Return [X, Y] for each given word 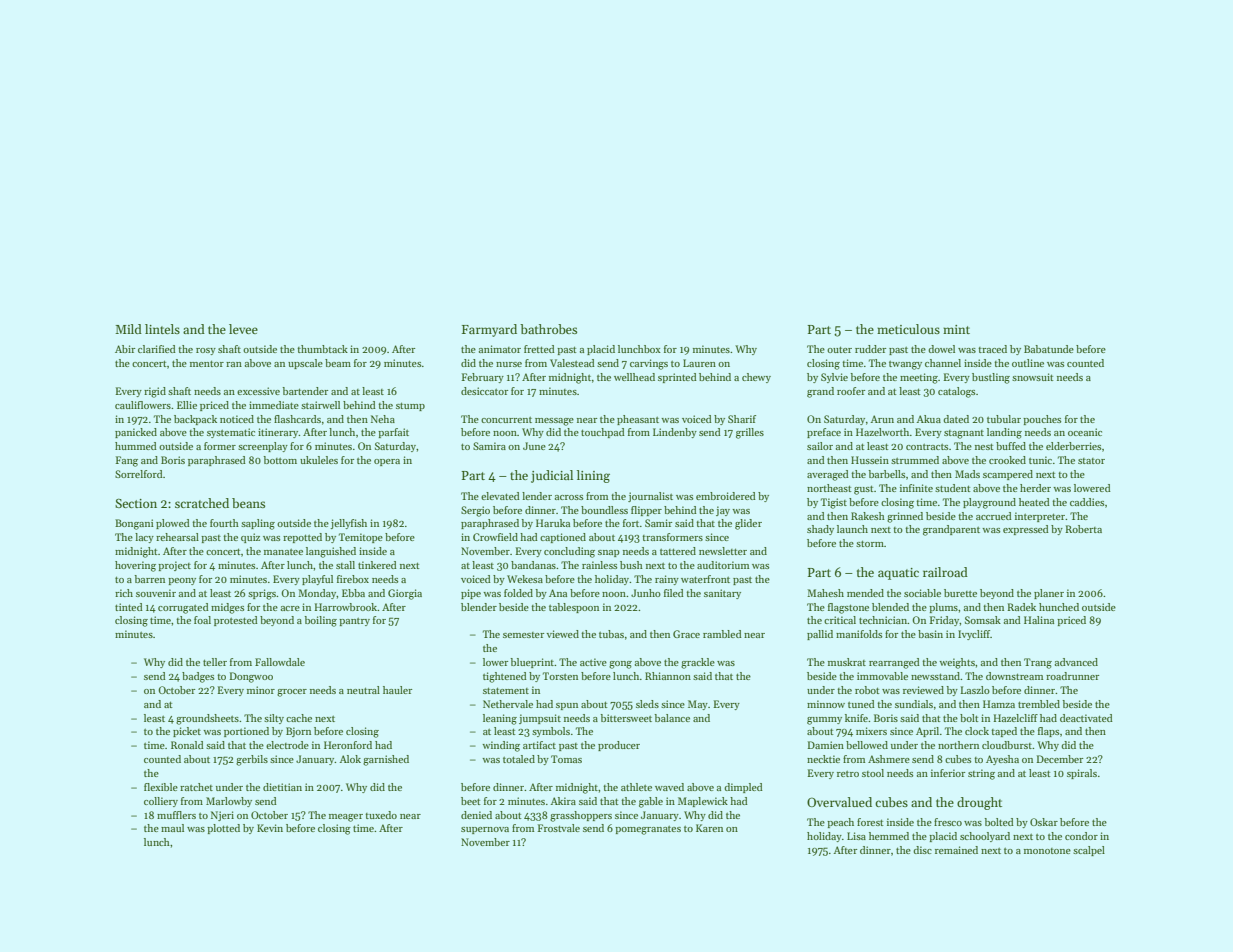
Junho [646, 593]
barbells [887, 474]
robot [867, 690]
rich [124, 593]
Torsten [560, 676]
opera [387, 462]
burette [960, 593]
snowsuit [1032, 377]
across [569, 497]
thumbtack [322, 349]
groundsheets [207, 719]
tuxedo [381, 815]
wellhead [634, 377]
